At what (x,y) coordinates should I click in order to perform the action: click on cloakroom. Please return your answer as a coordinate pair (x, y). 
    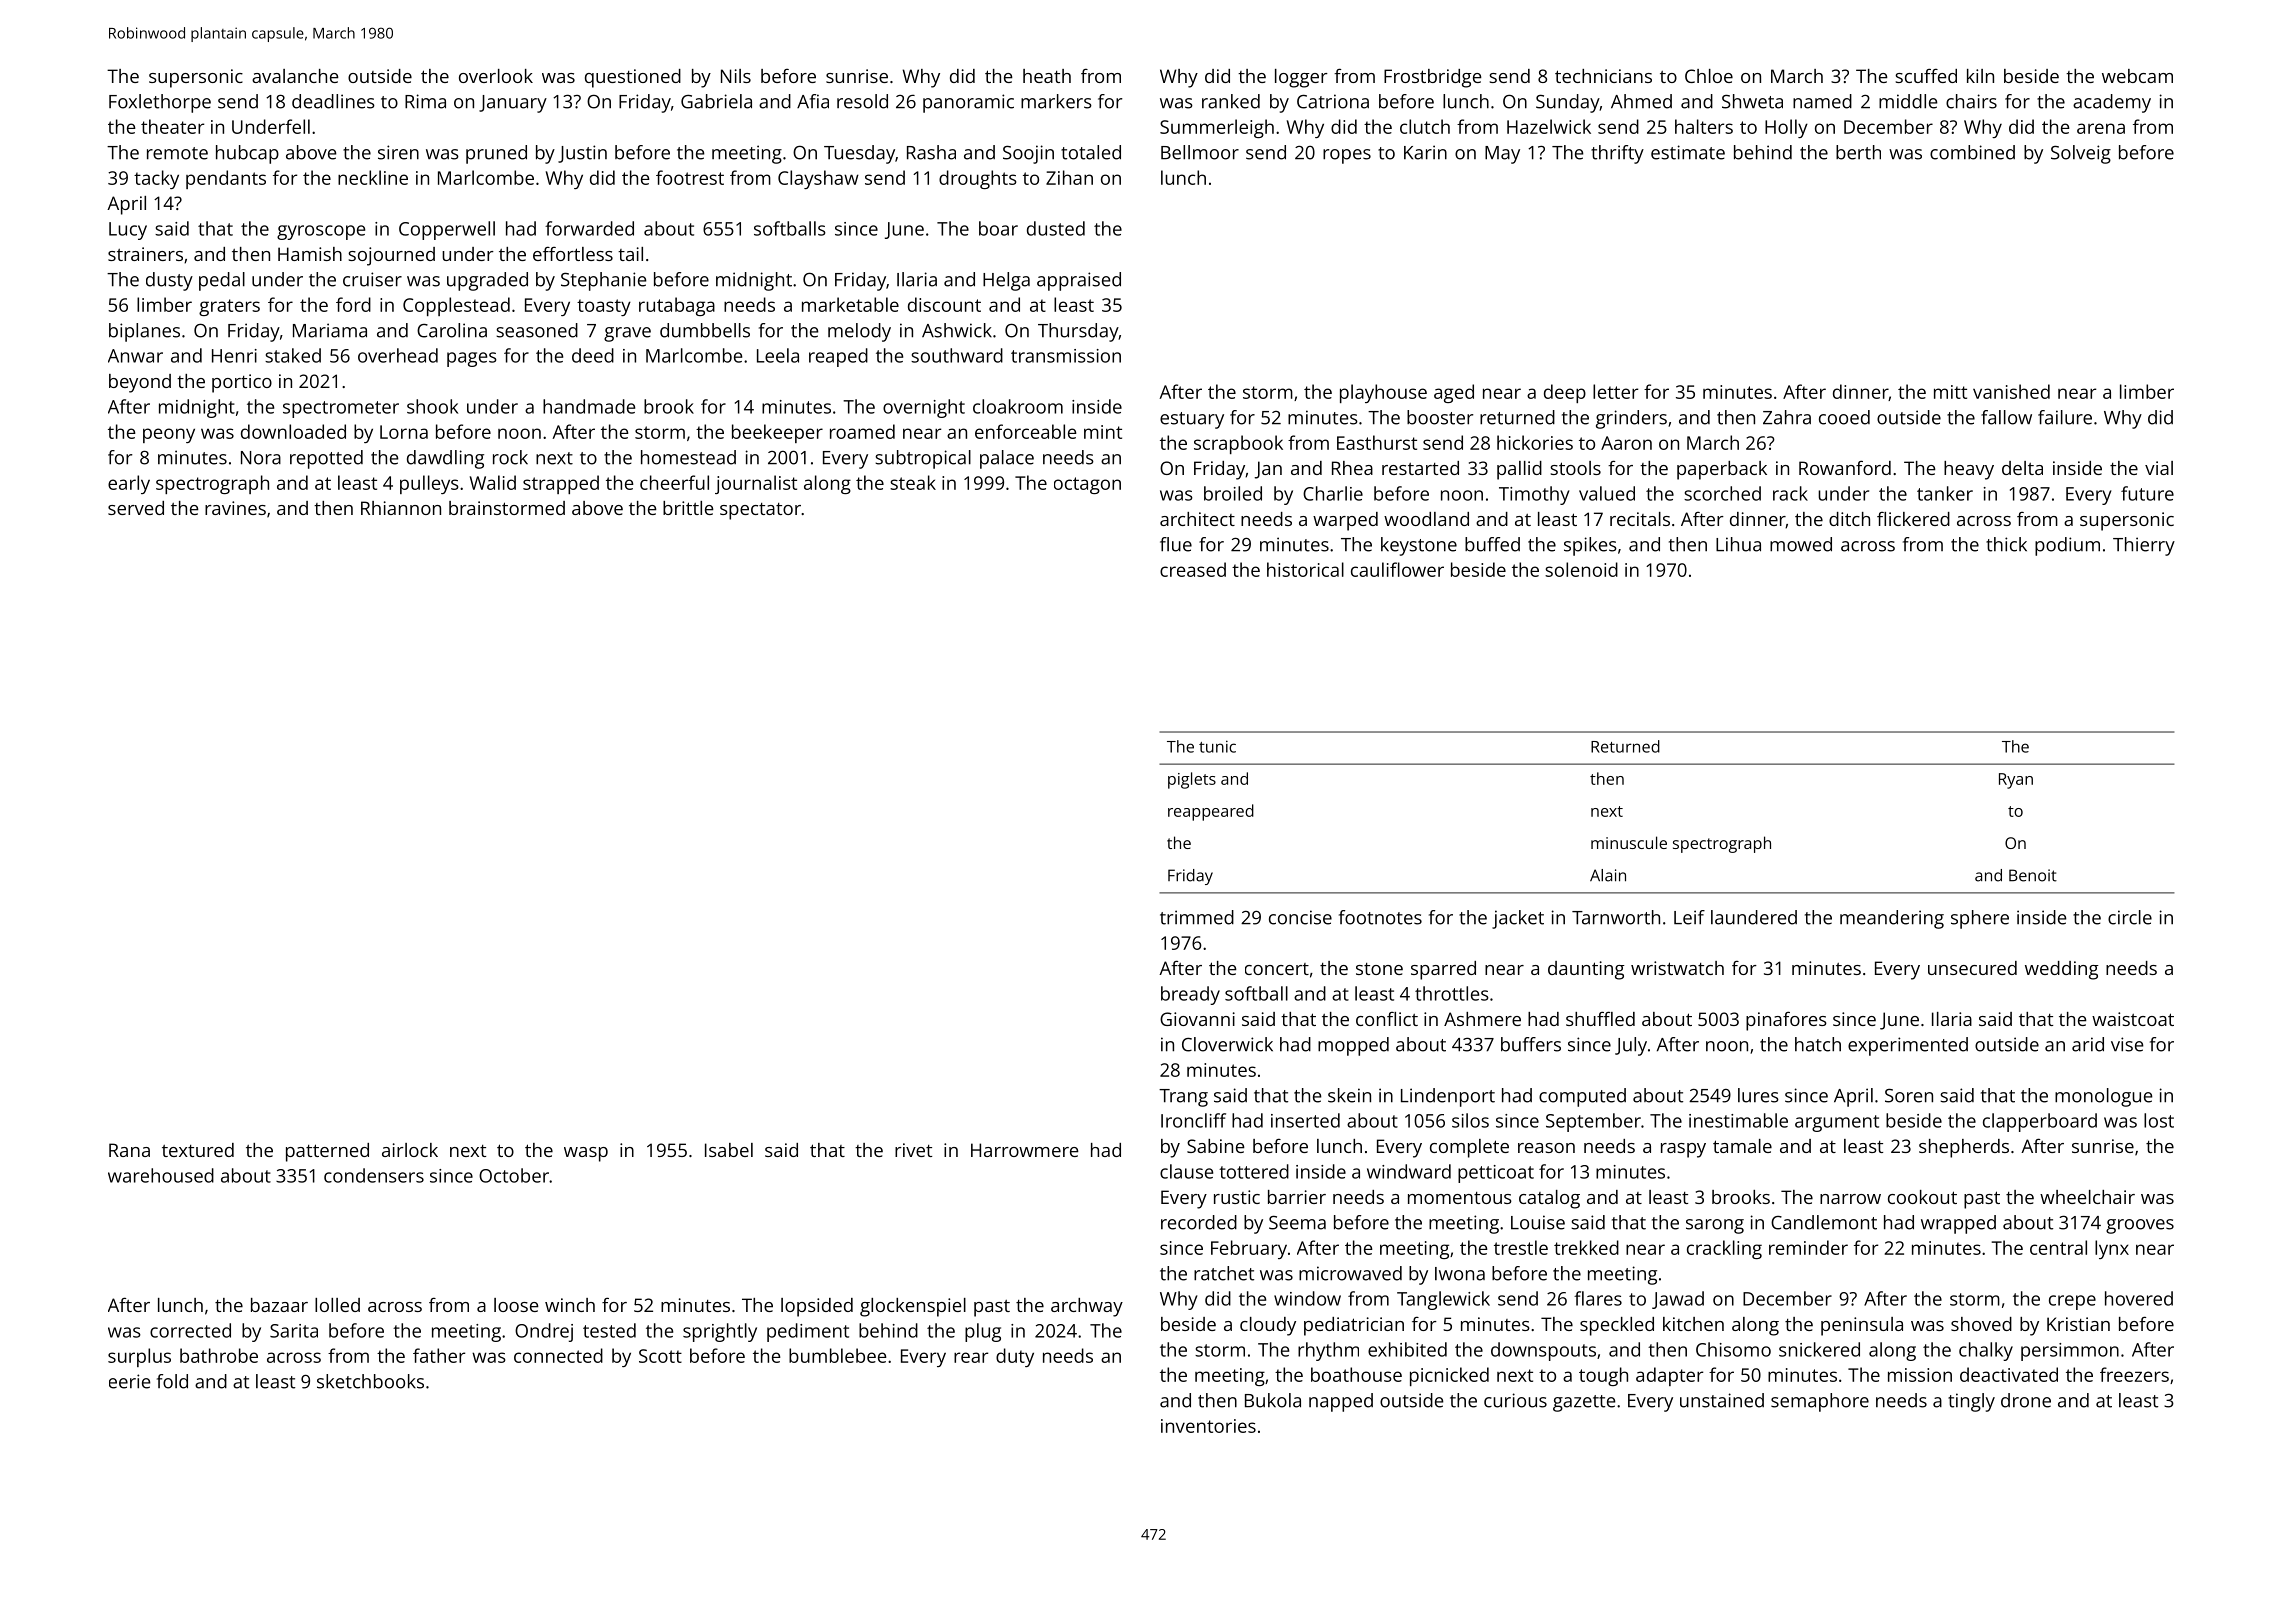
    Looking at the image, I should click on (1018, 406).
